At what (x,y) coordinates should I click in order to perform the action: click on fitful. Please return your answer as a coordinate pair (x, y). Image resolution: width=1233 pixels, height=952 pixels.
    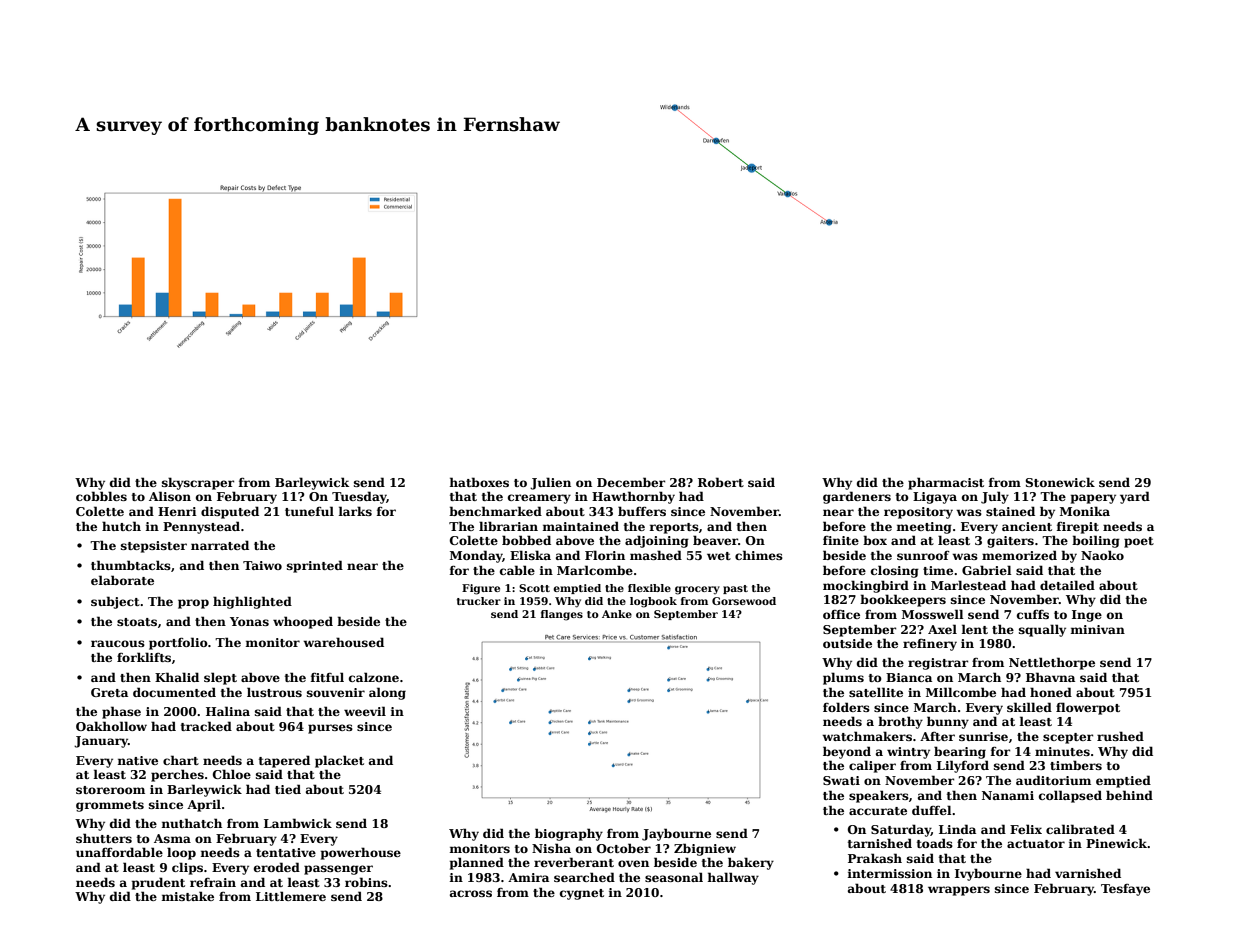
    Looking at the image, I should click on (327, 677).
